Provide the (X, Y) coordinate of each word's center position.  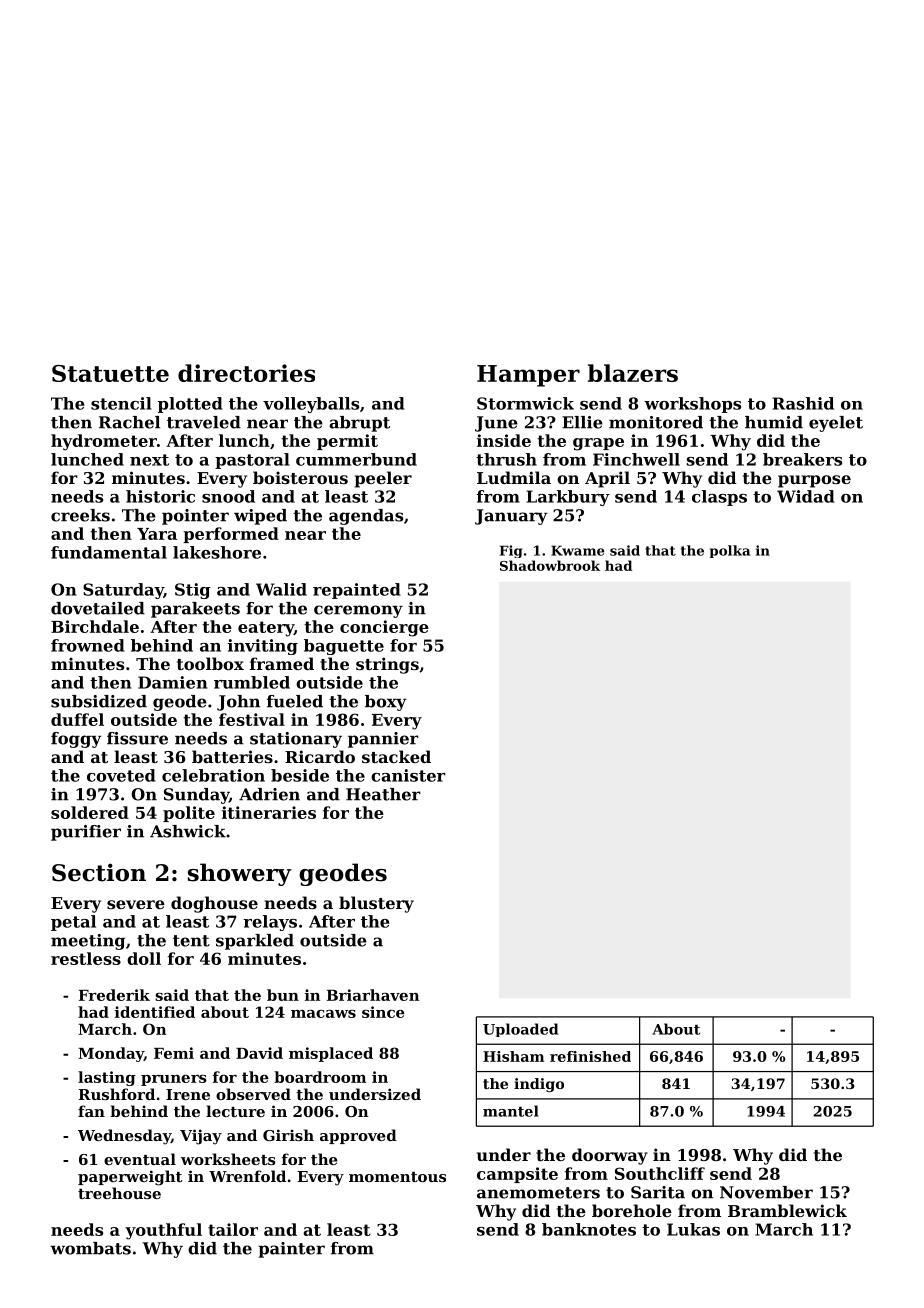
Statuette (110, 373)
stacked (396, 756)
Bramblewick (787, 1210)
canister (408, 775)
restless (86, 958)
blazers (633, 373)
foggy (76, 740)
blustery (376, 904)
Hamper (528, 376)
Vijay (201, 1137)
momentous (397, 1177)
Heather (383, 794)
